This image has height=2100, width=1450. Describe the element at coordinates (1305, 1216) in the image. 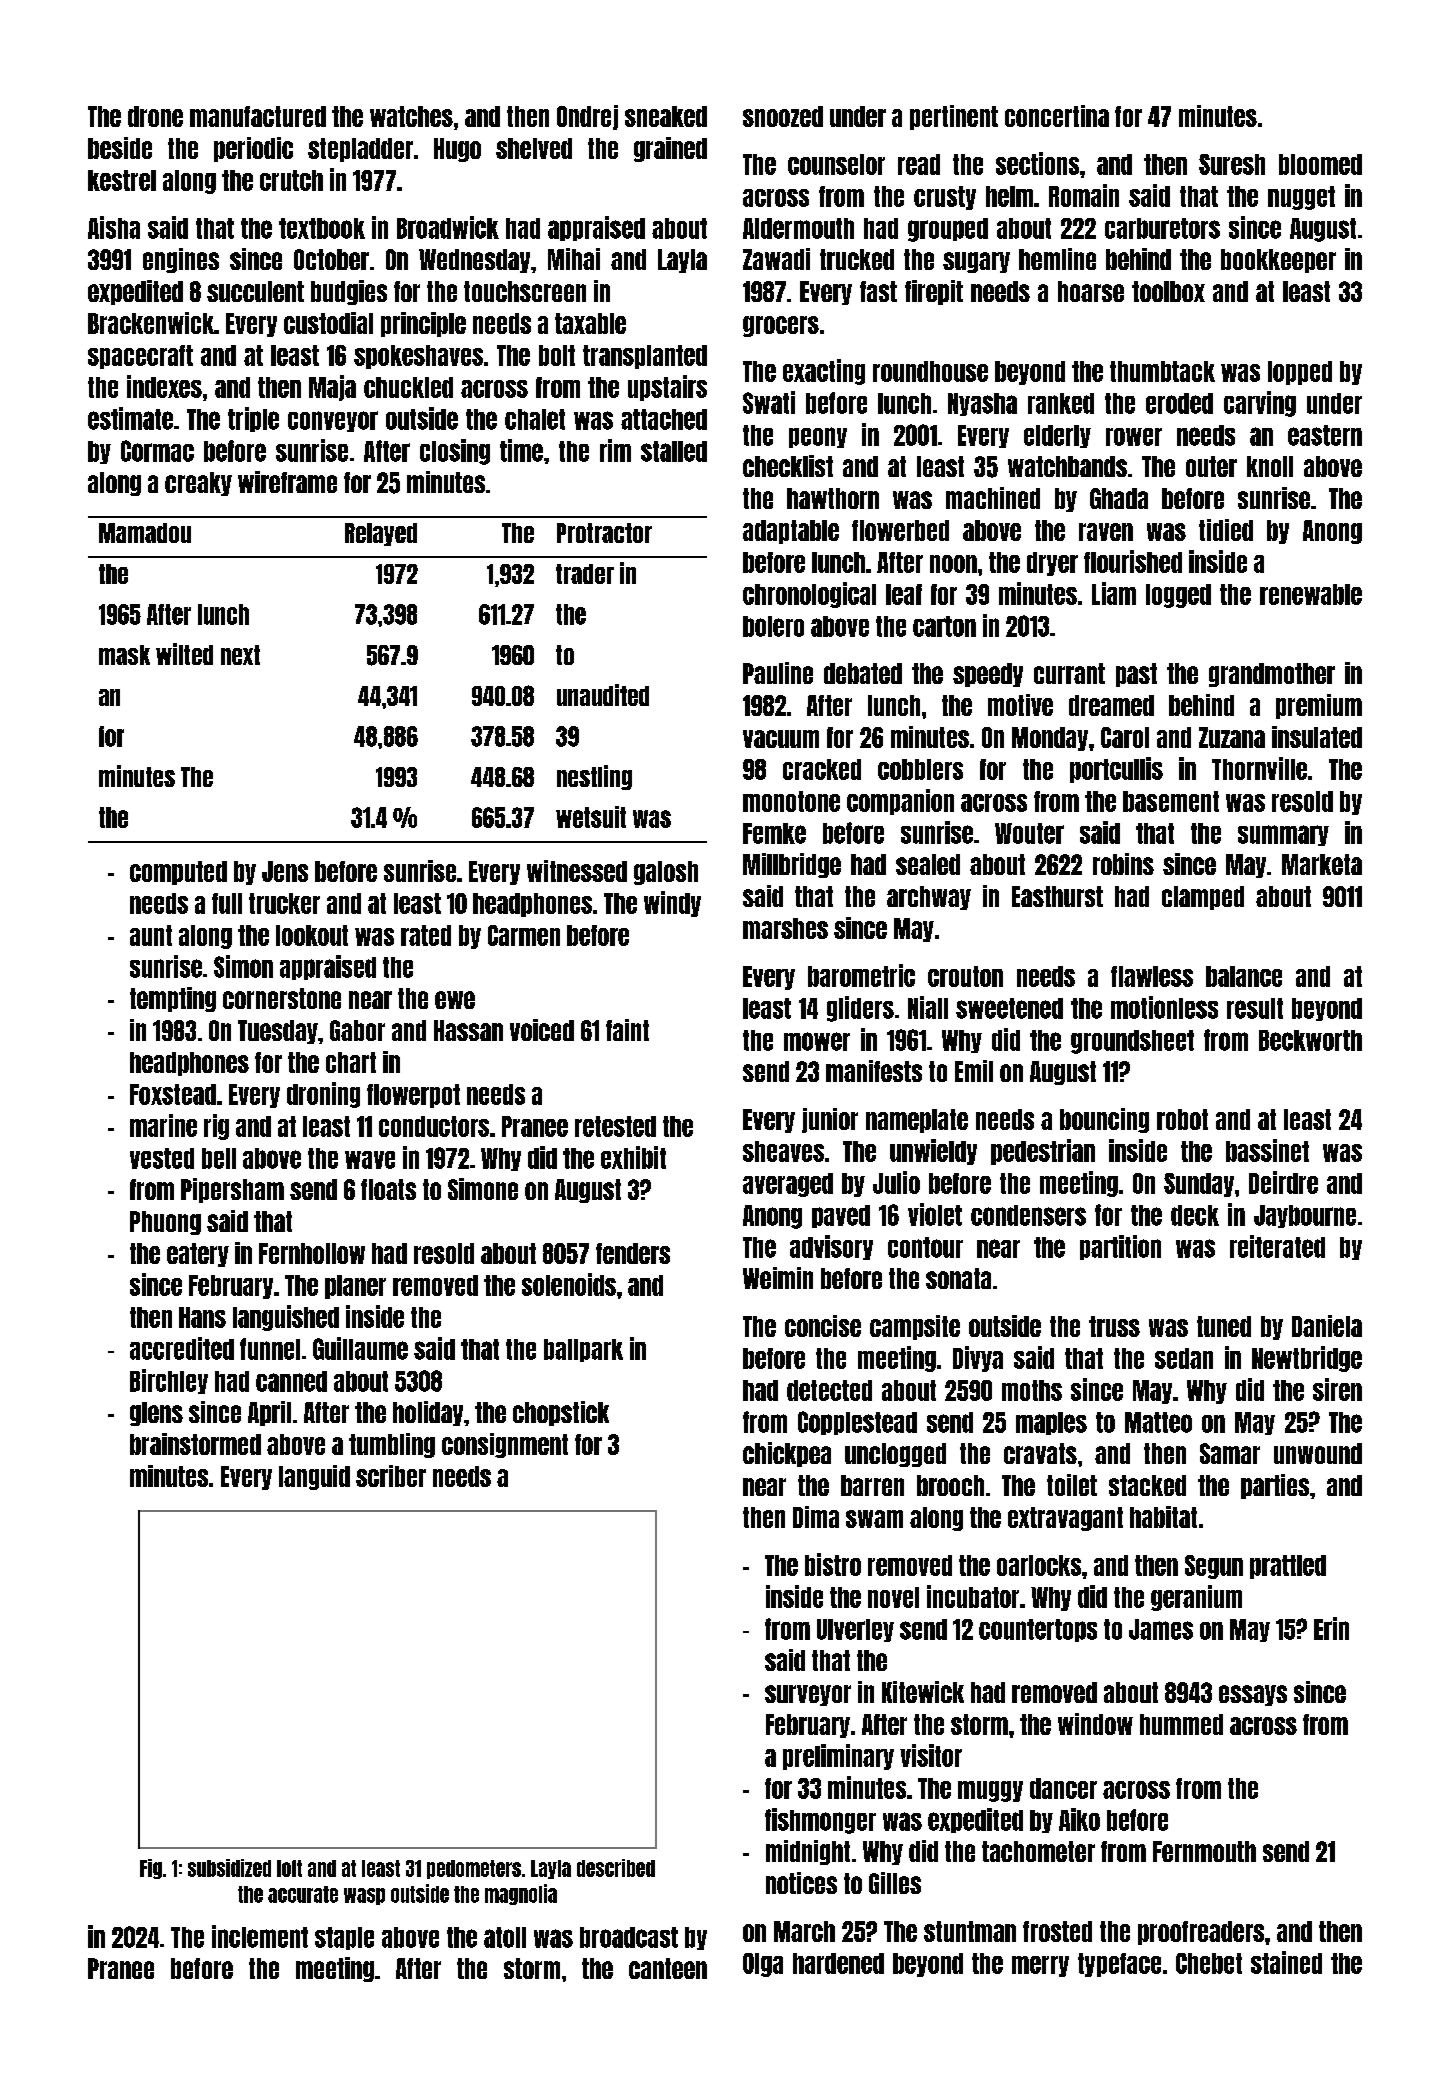

I see `Jaybourne` at that location.
